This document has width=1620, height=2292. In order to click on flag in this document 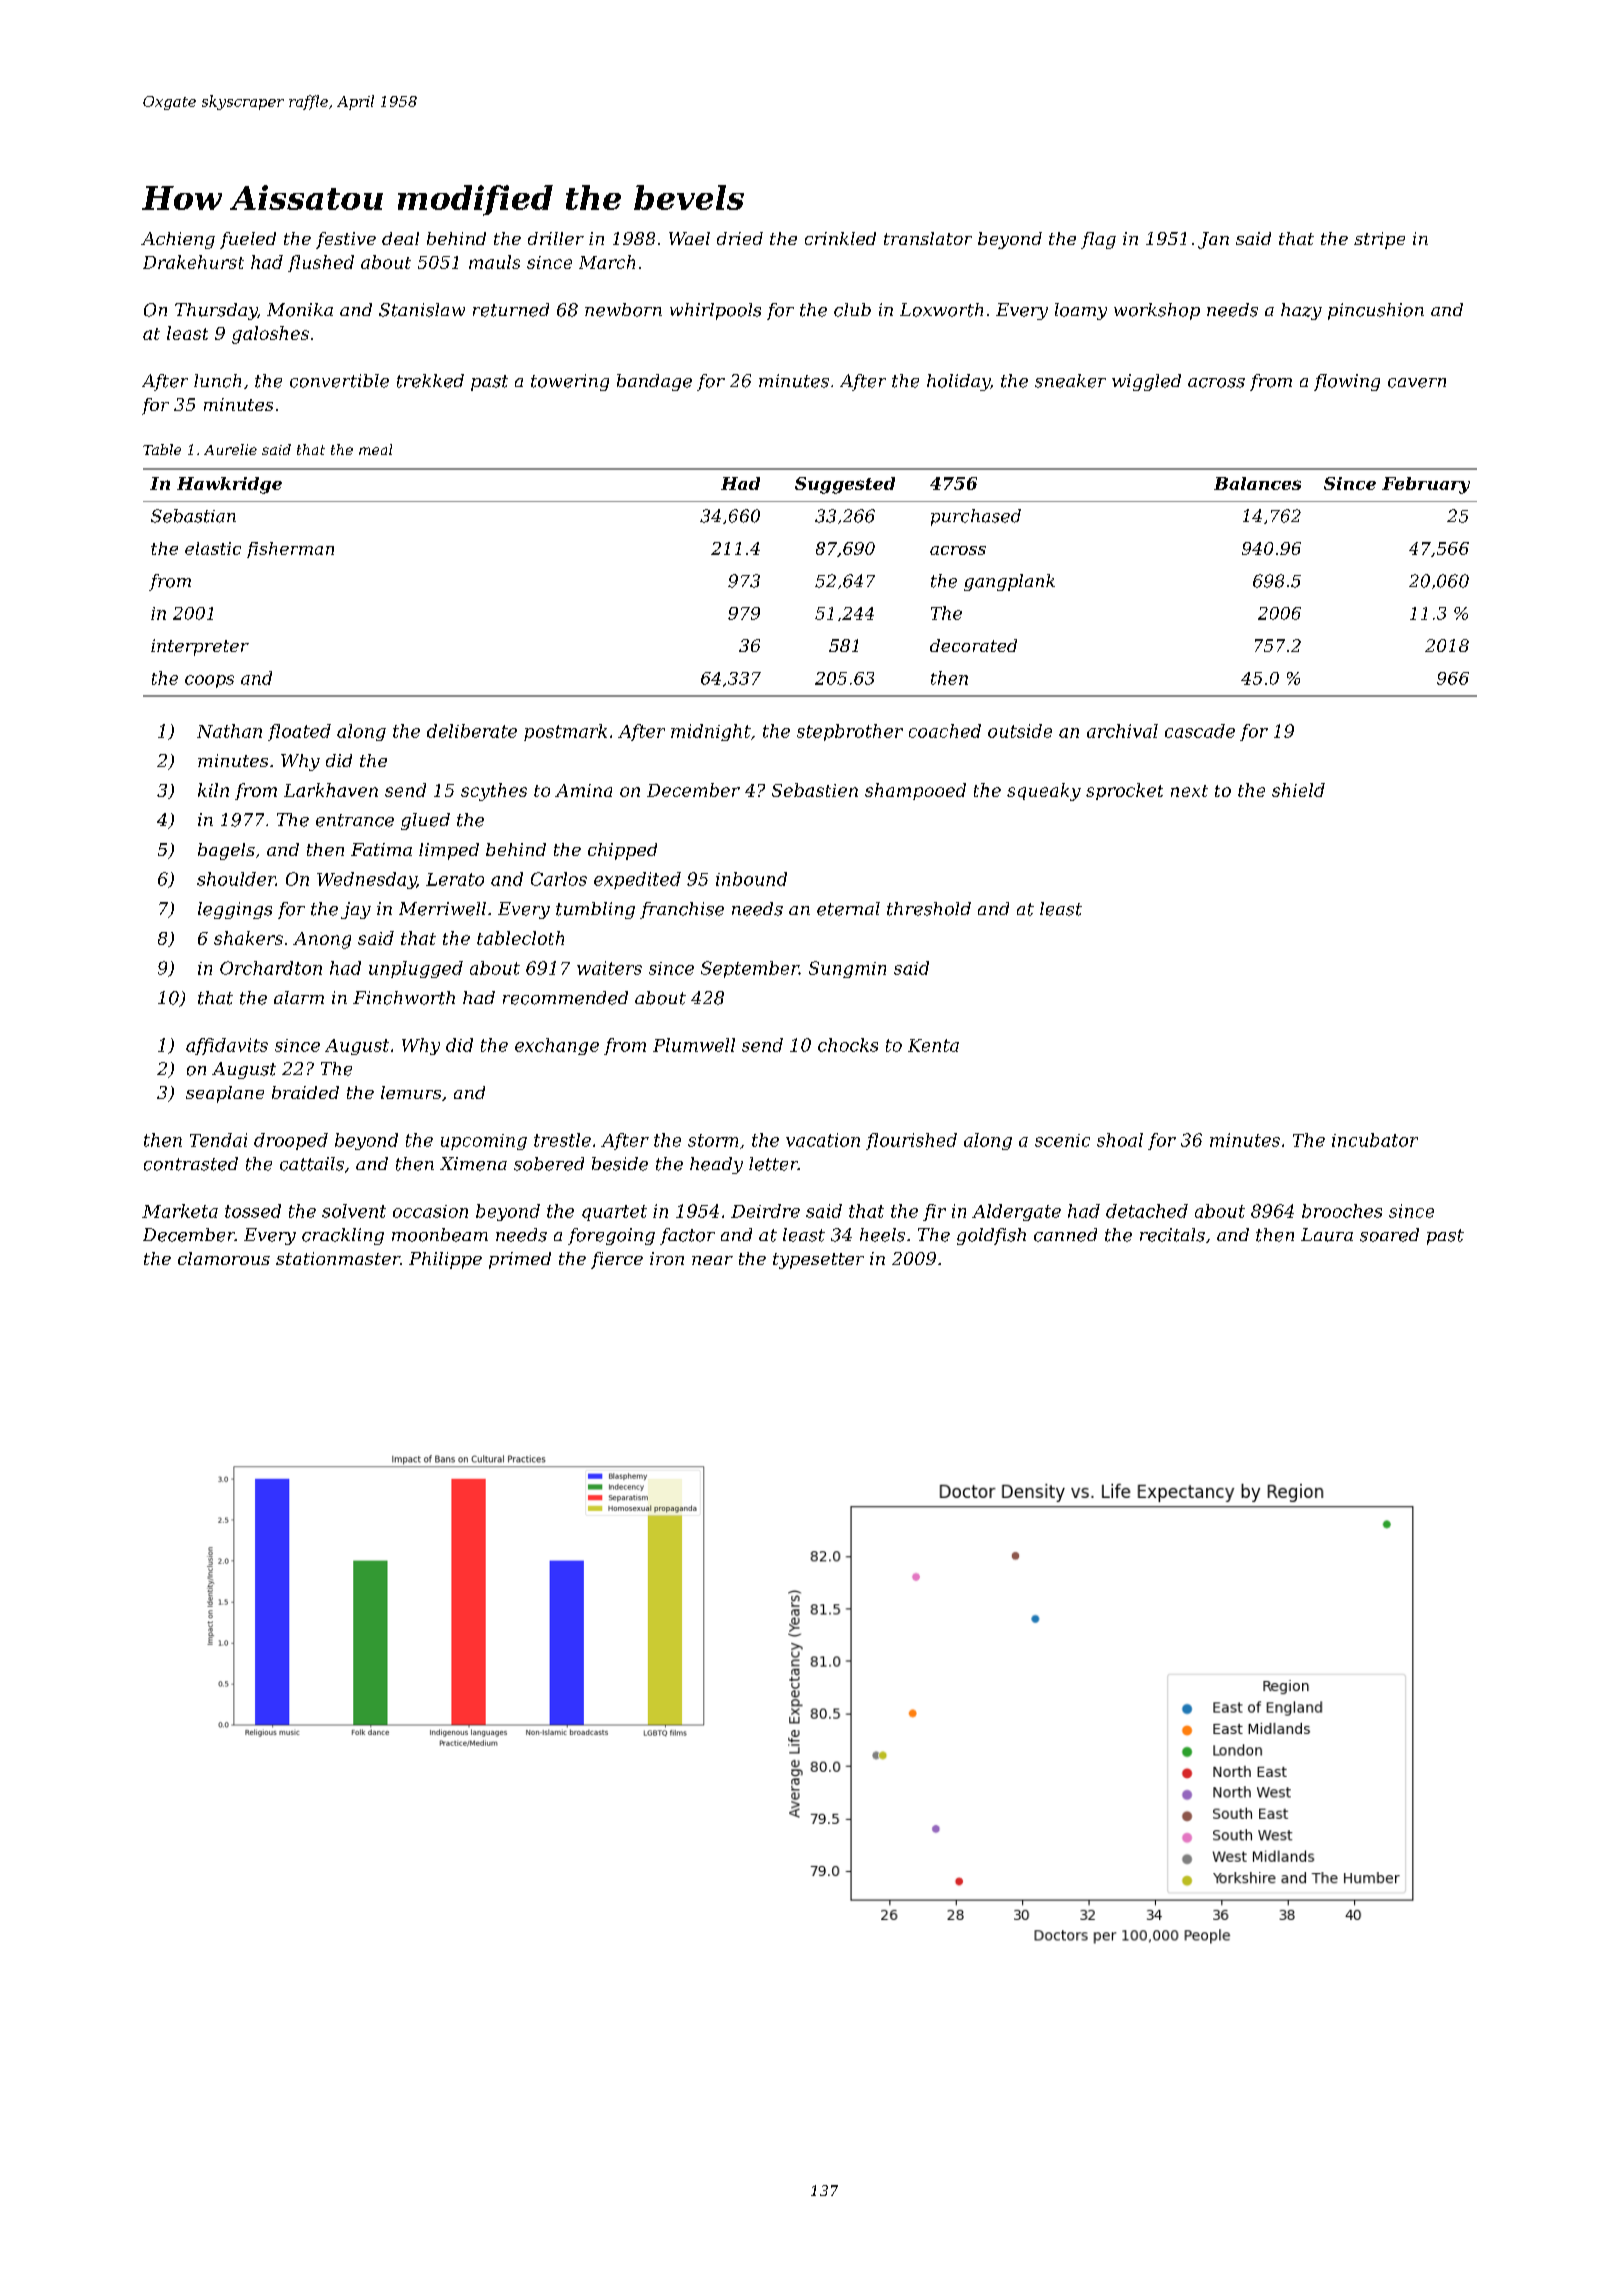, I will do `click(1098, 240)`.
